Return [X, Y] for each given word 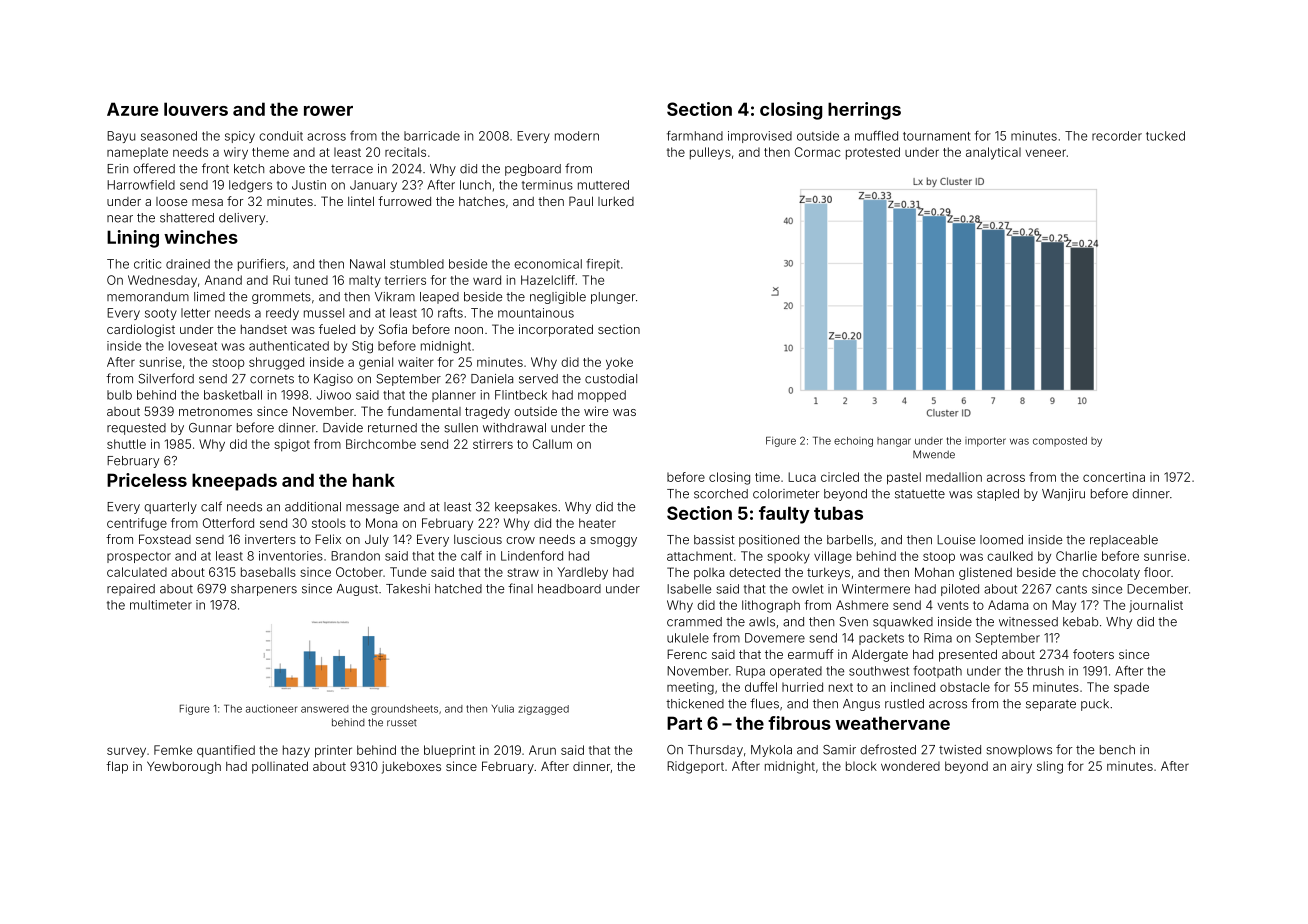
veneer [1045, 153]
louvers [196, 109]
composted [1060, 441]
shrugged [276, 363]
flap [117, 767]
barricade [432, 136]
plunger [613, 298]
